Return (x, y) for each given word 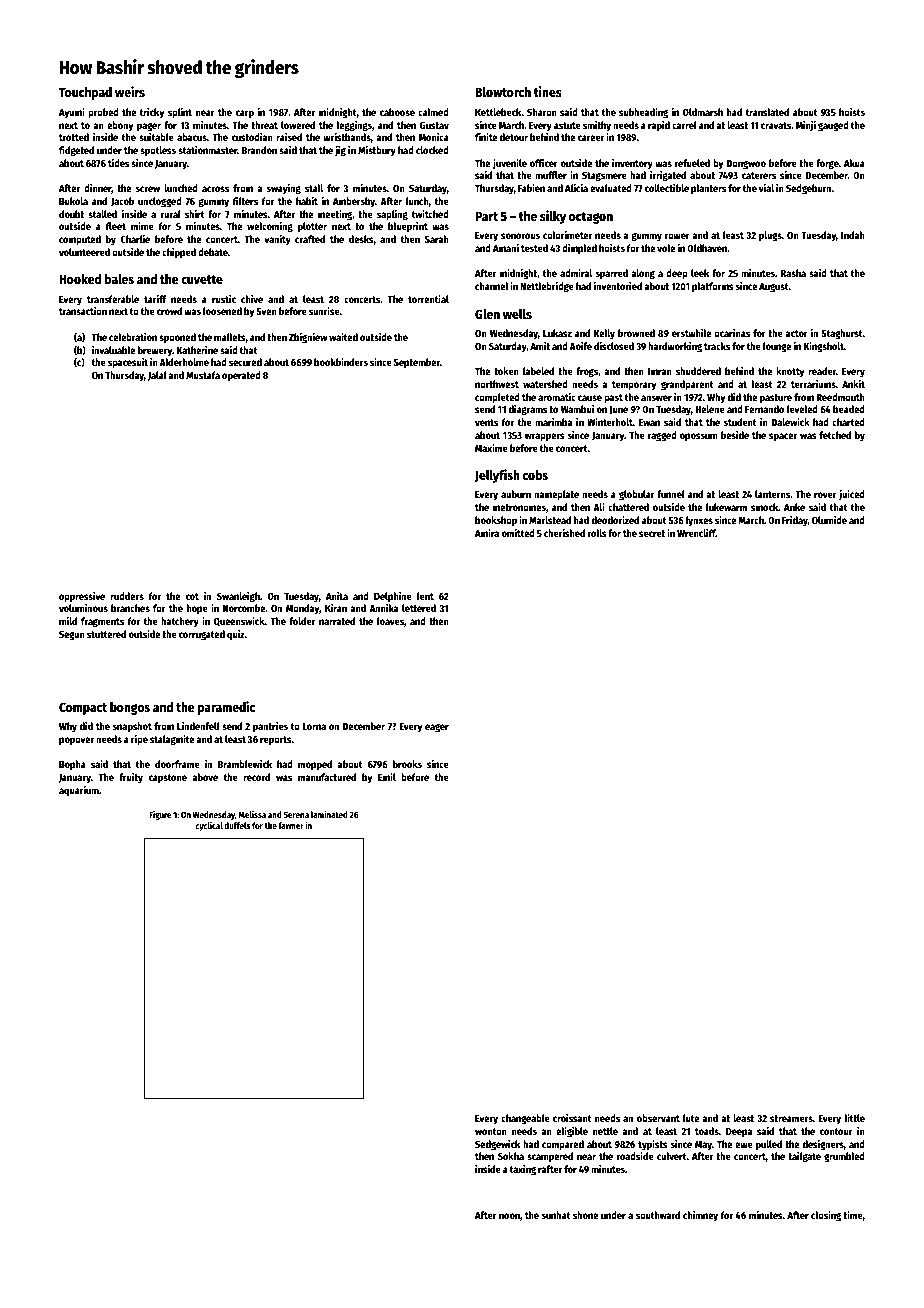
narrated (337, 621)
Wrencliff (696, 533)
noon (509, 1216)
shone (585, 1215)
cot (192, 596)
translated (767, 112)
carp (245, 114)
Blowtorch (503, 92)
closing (826, 1216)
